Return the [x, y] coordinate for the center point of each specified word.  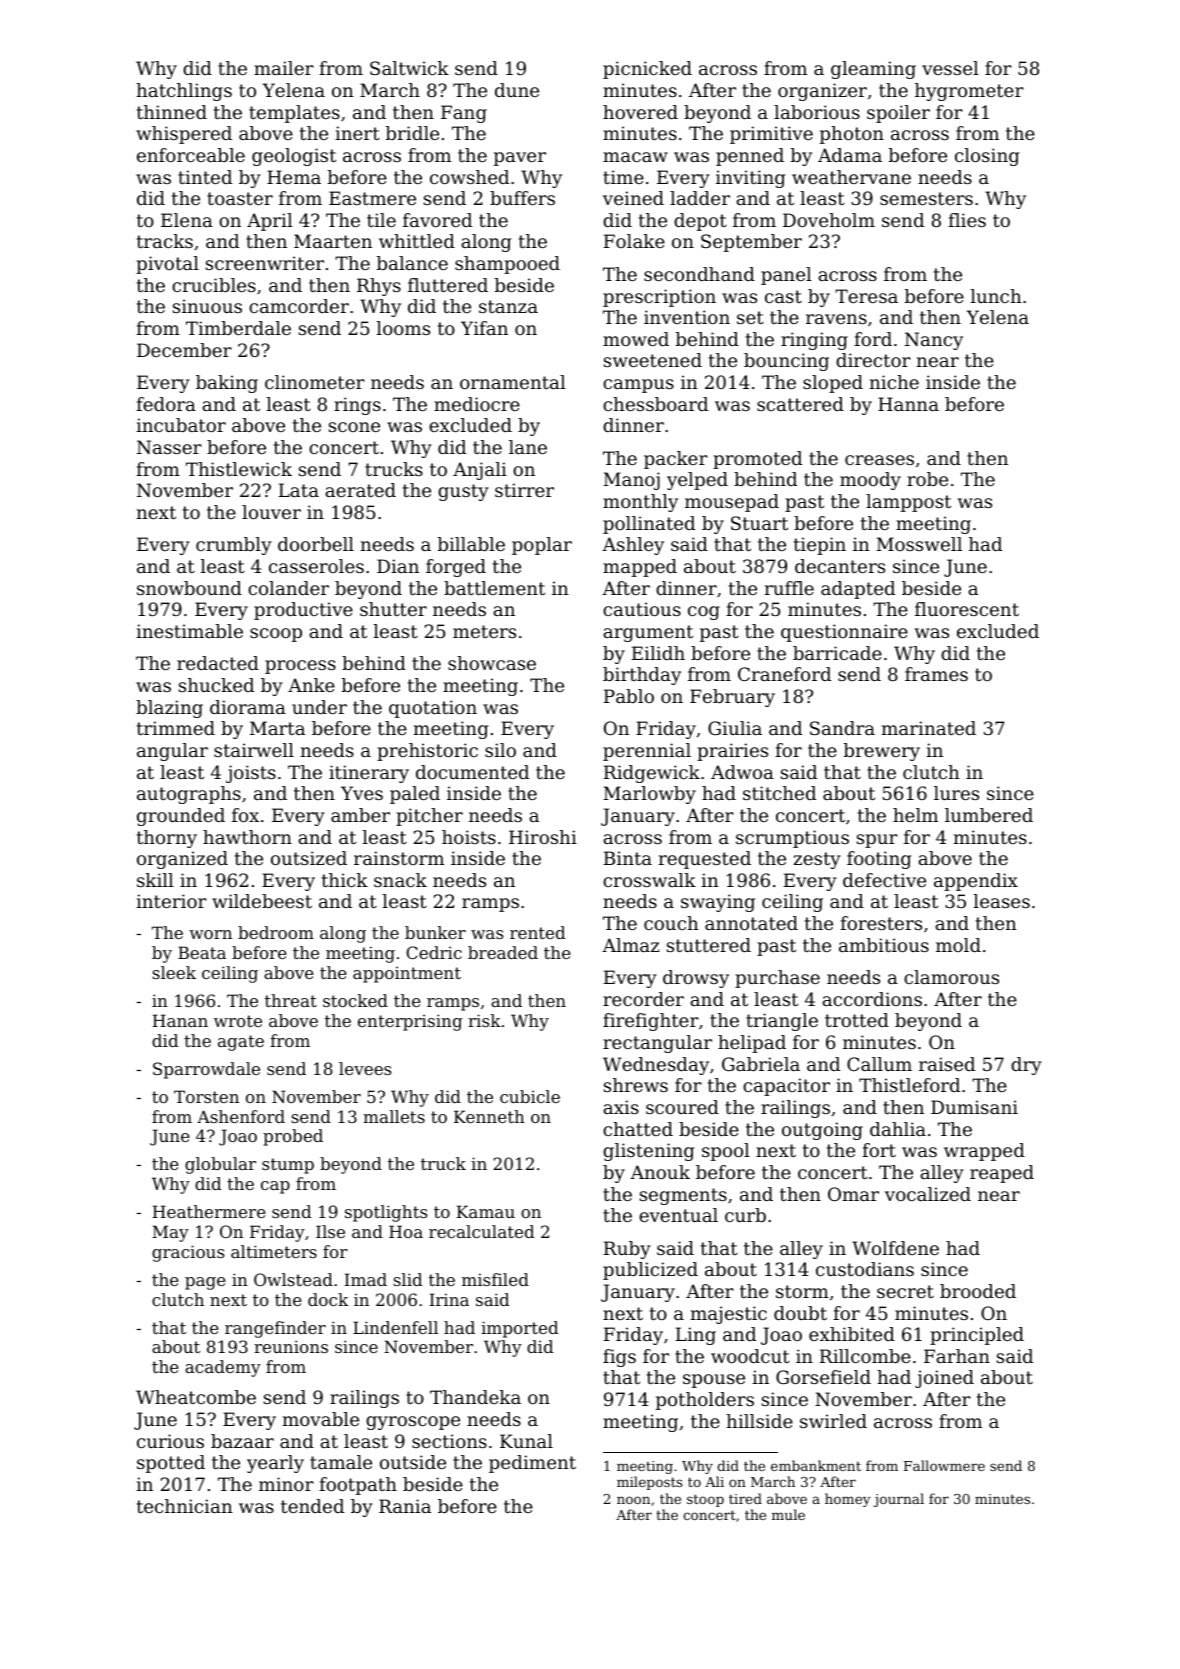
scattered [800, 404]
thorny [167, 839]
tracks [165, 241]
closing [987, 157]
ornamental [513, 382]
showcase [492, 663]
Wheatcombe [196, 1397]
